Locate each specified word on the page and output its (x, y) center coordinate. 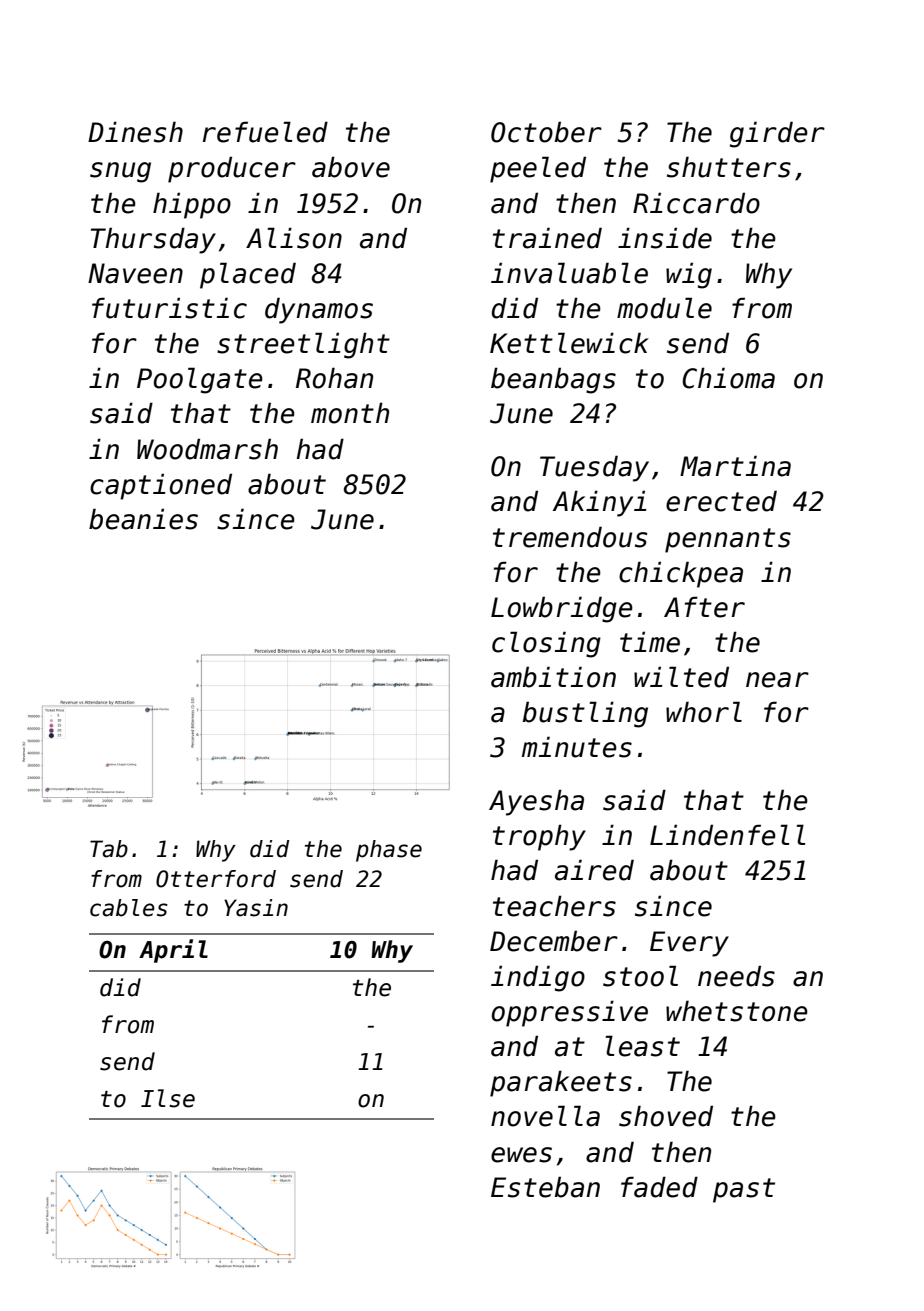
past (744, 1190)
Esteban (545, 1187)
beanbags (553, 380)
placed (248, 275)
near (777, 680)
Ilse (168, 1098)
